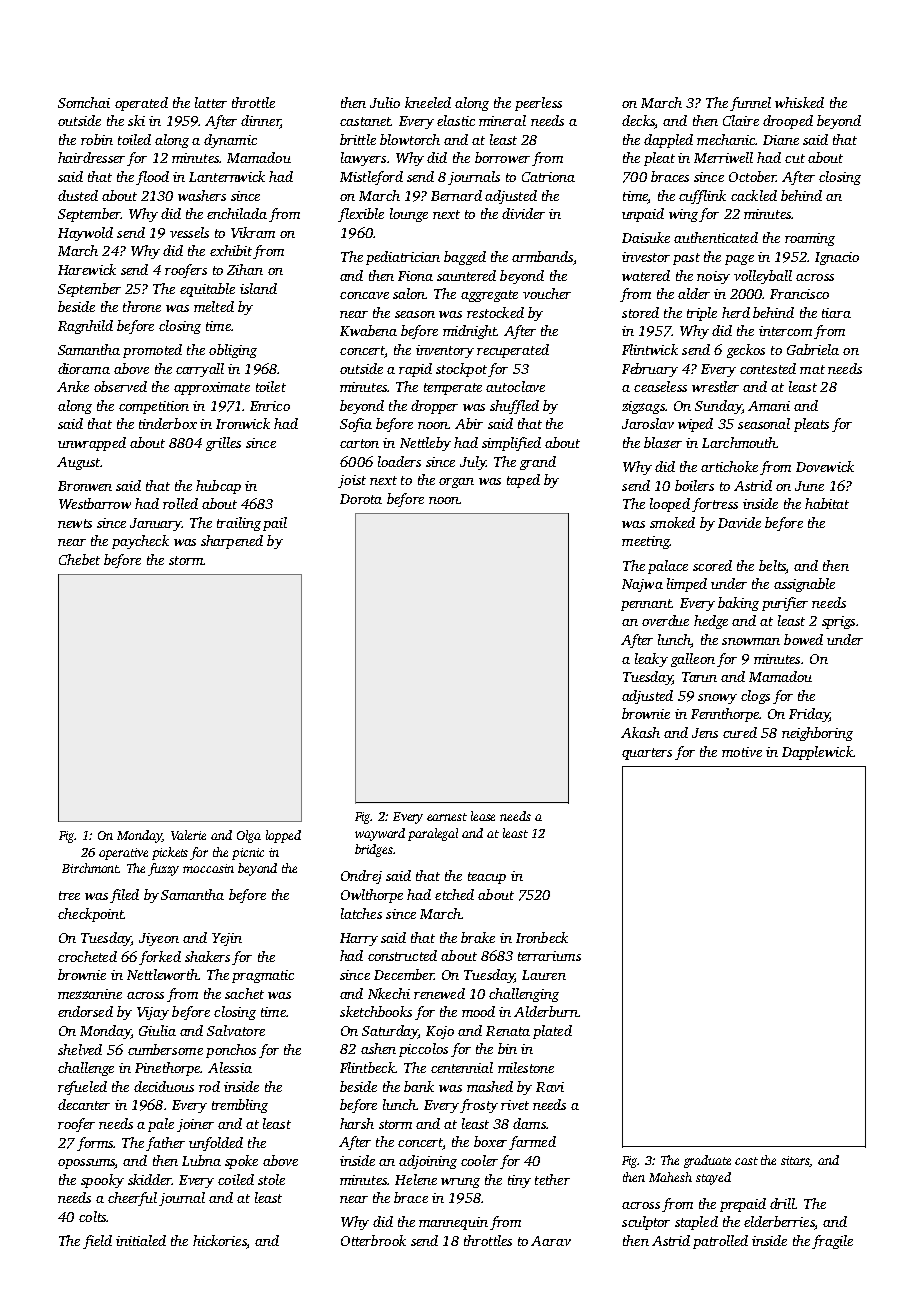 The height and width of the document is (1308, 924). Describe the element at coordinates (769, 406) in the document. I see `Amani` at that location.
